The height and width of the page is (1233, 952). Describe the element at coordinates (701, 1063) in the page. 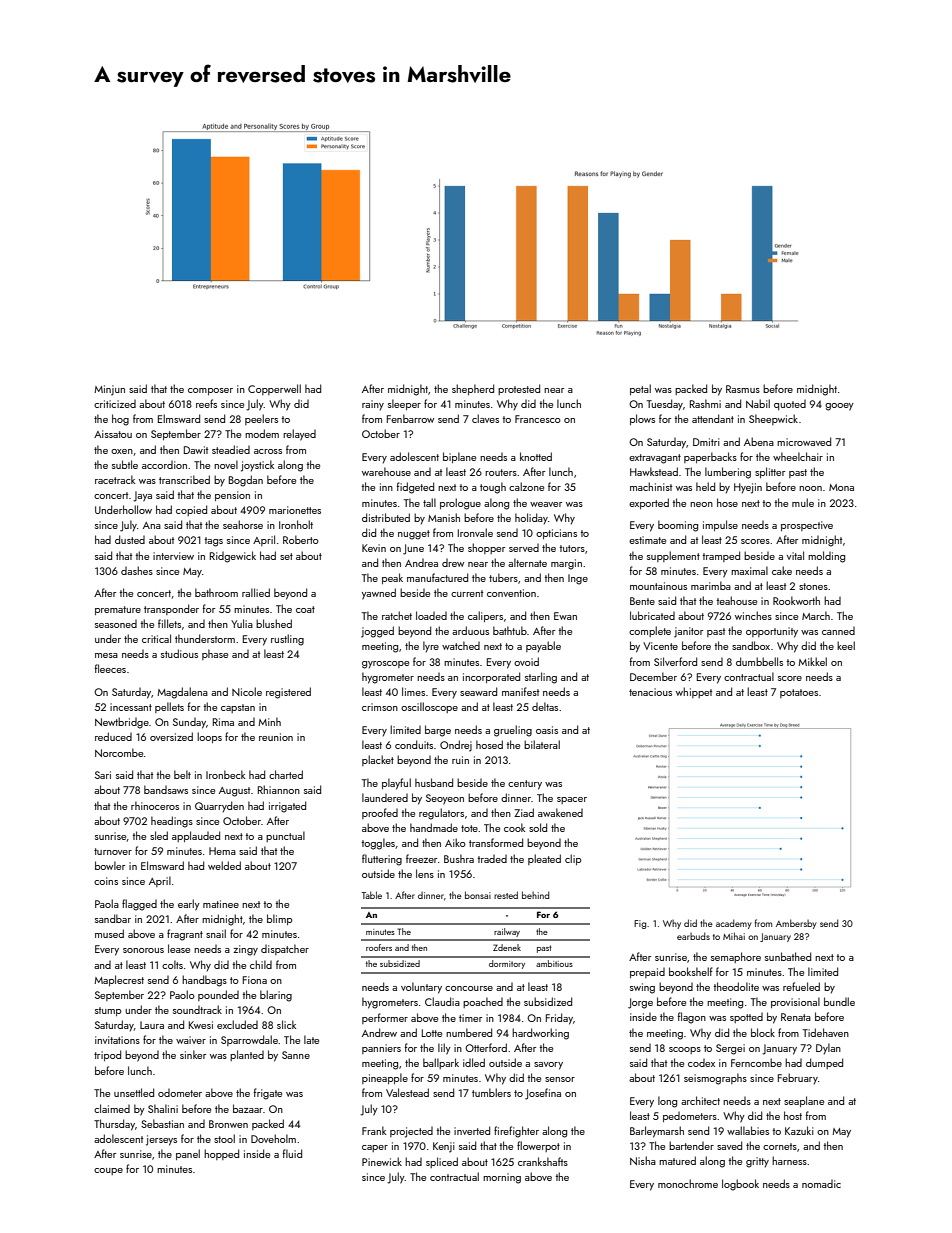

I see `codex` at that location.
